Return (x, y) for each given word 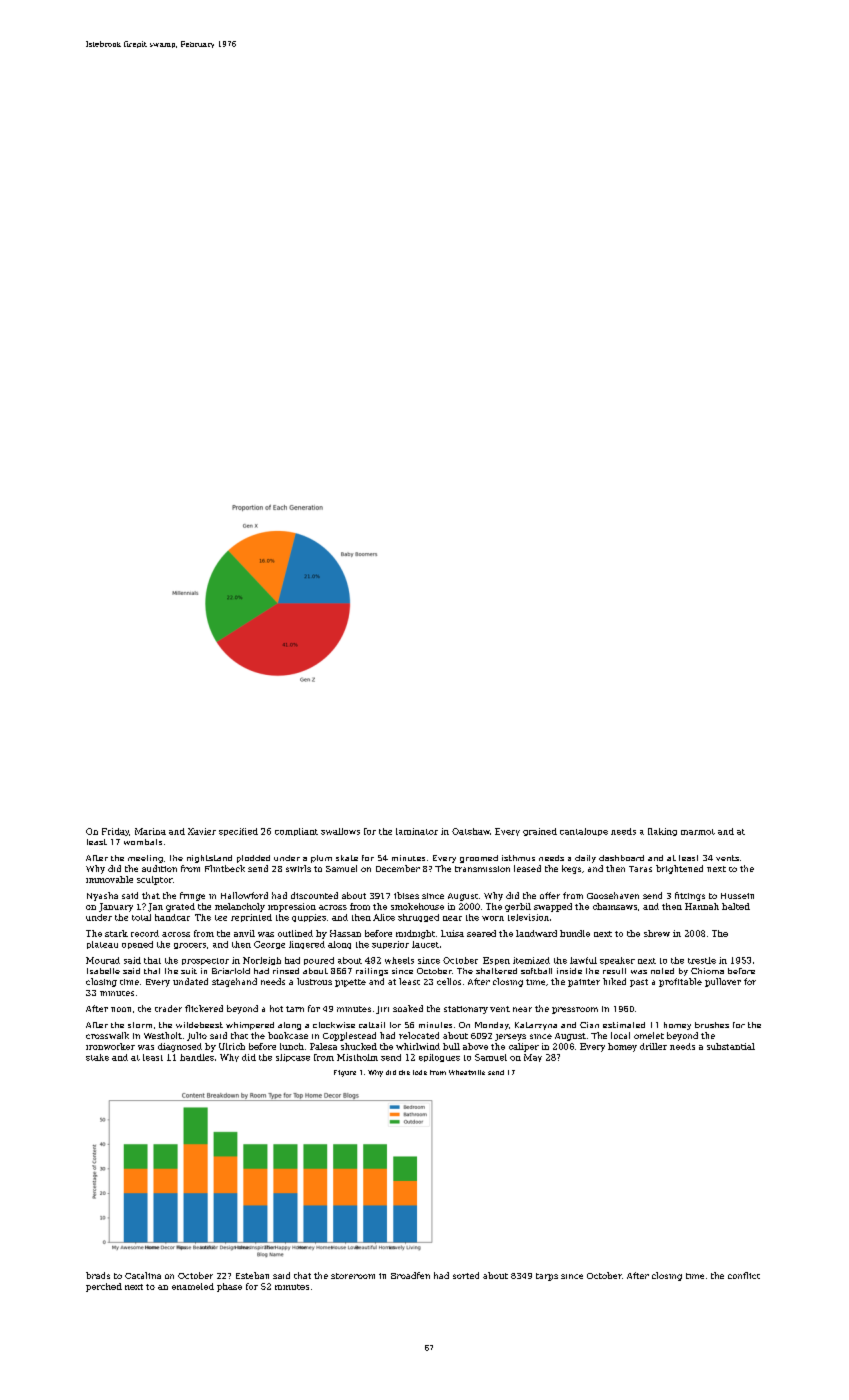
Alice (384, 917)
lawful (583, 960)
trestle (702, 960)
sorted (466, 1275)
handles (197, 1057)
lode (420, 1072)
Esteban (252, 1275)
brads (98, 1275)
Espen (496, 961)
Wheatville (467, 1072)
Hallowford (244, 895)
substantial (731, 1046)
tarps (547, 1277)
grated (180, 907)
